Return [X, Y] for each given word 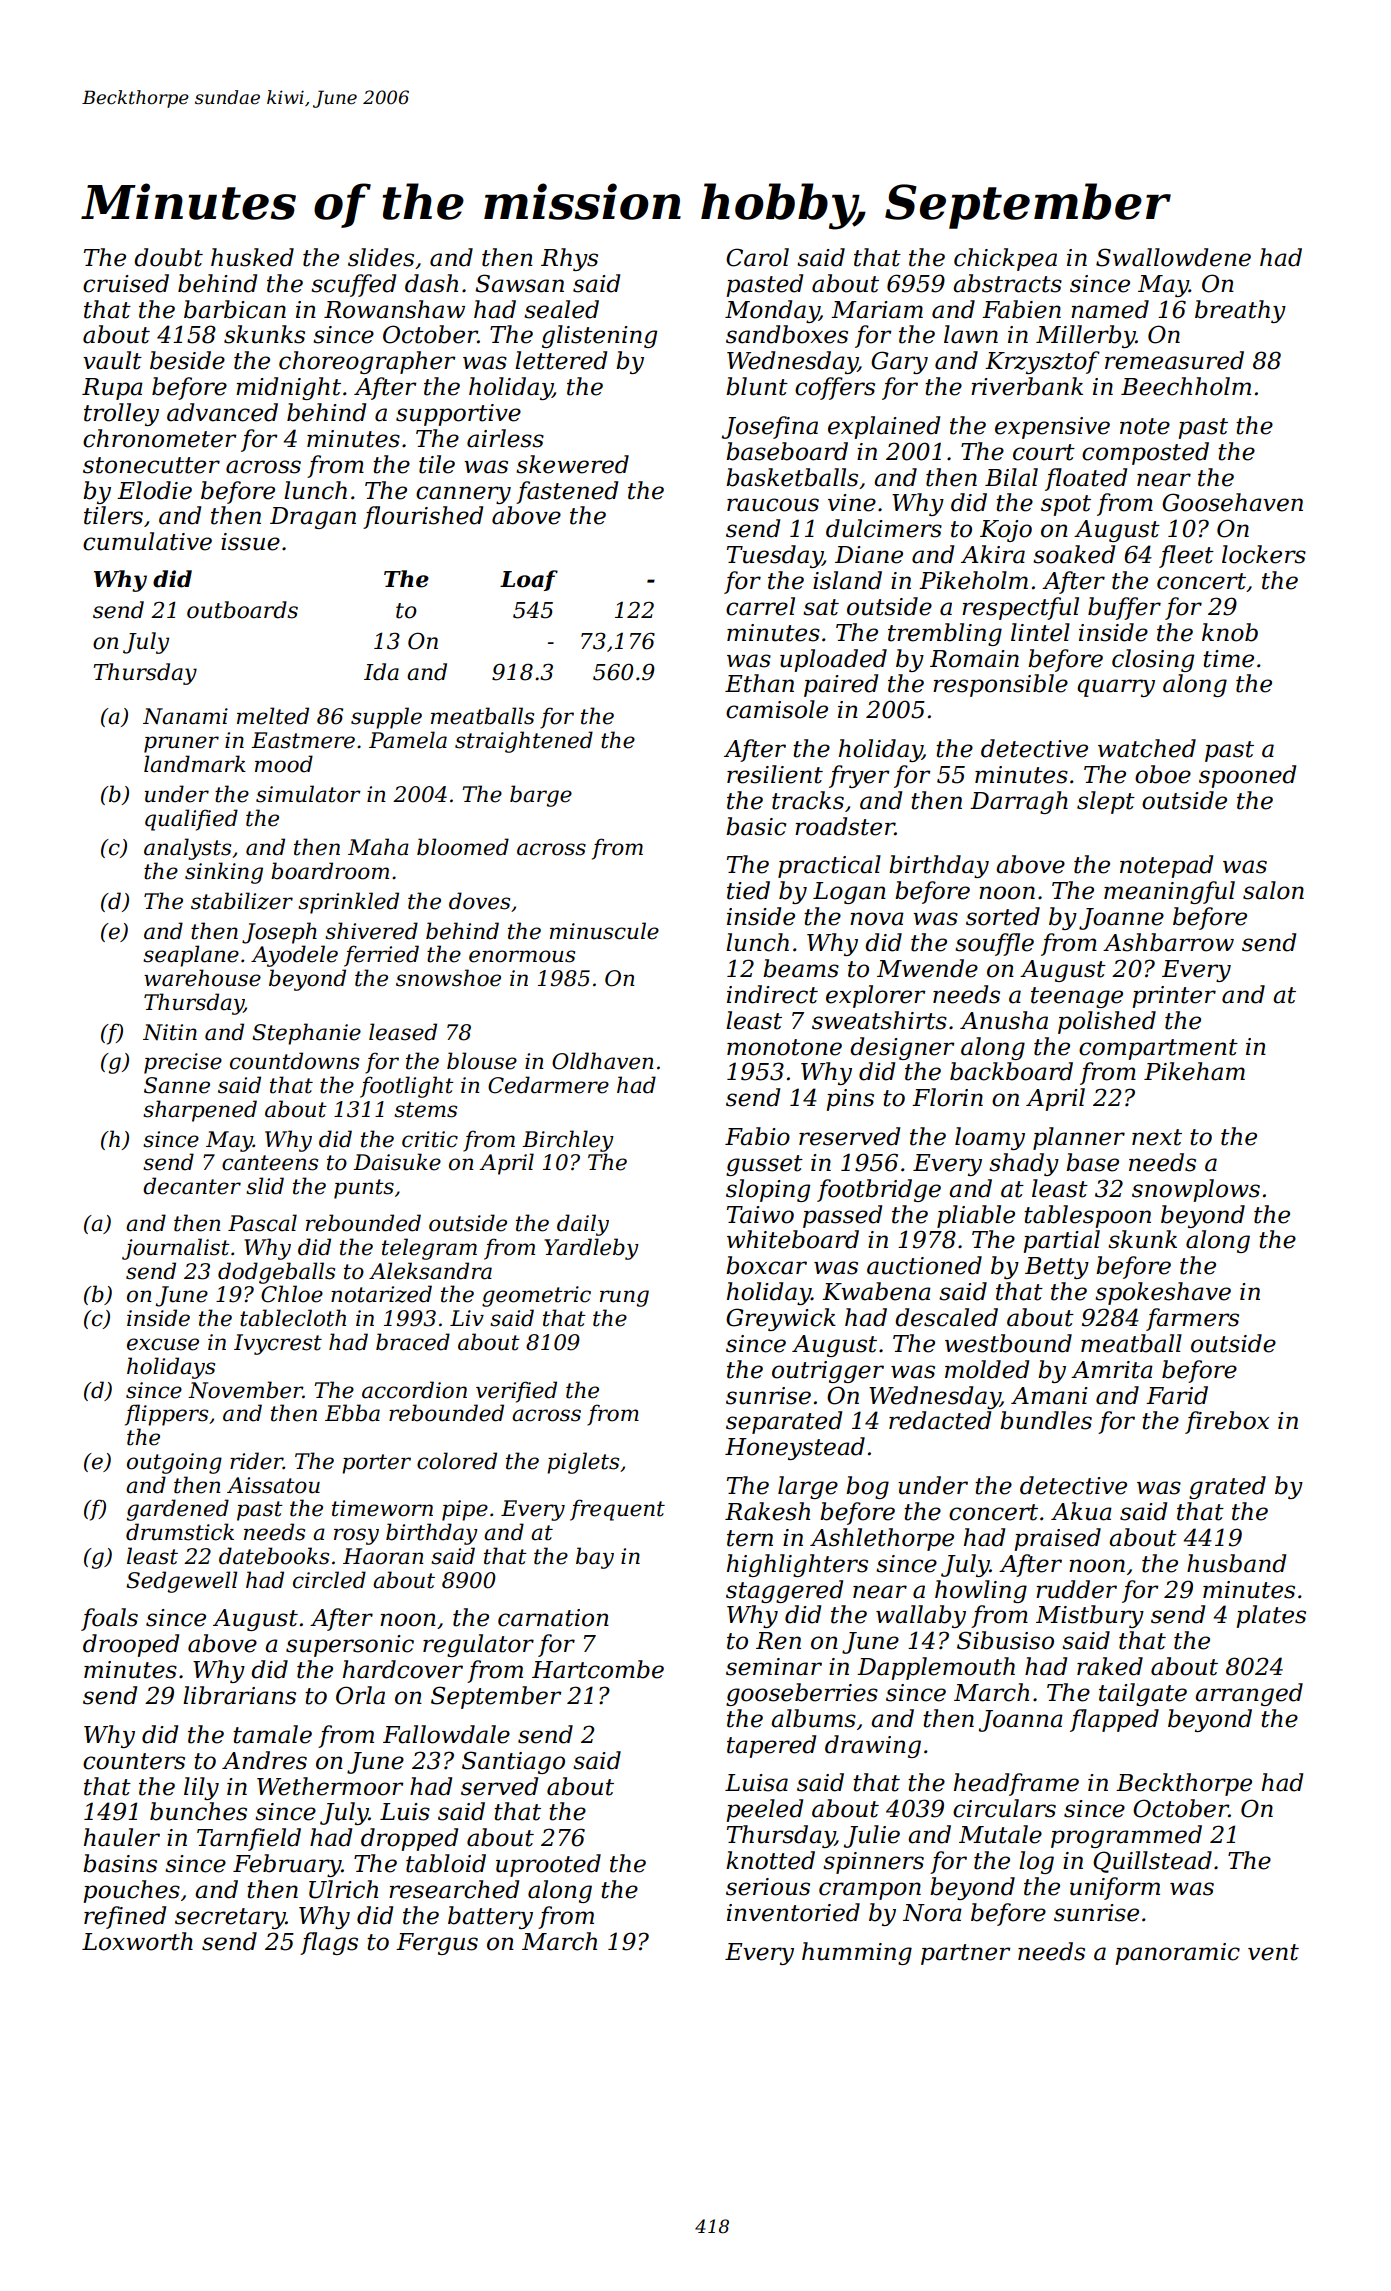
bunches [198, 1811]
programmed [1126, 1836]
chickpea [1005, 259]
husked [252, 257]
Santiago [513, 1762]
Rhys [569, 259]
